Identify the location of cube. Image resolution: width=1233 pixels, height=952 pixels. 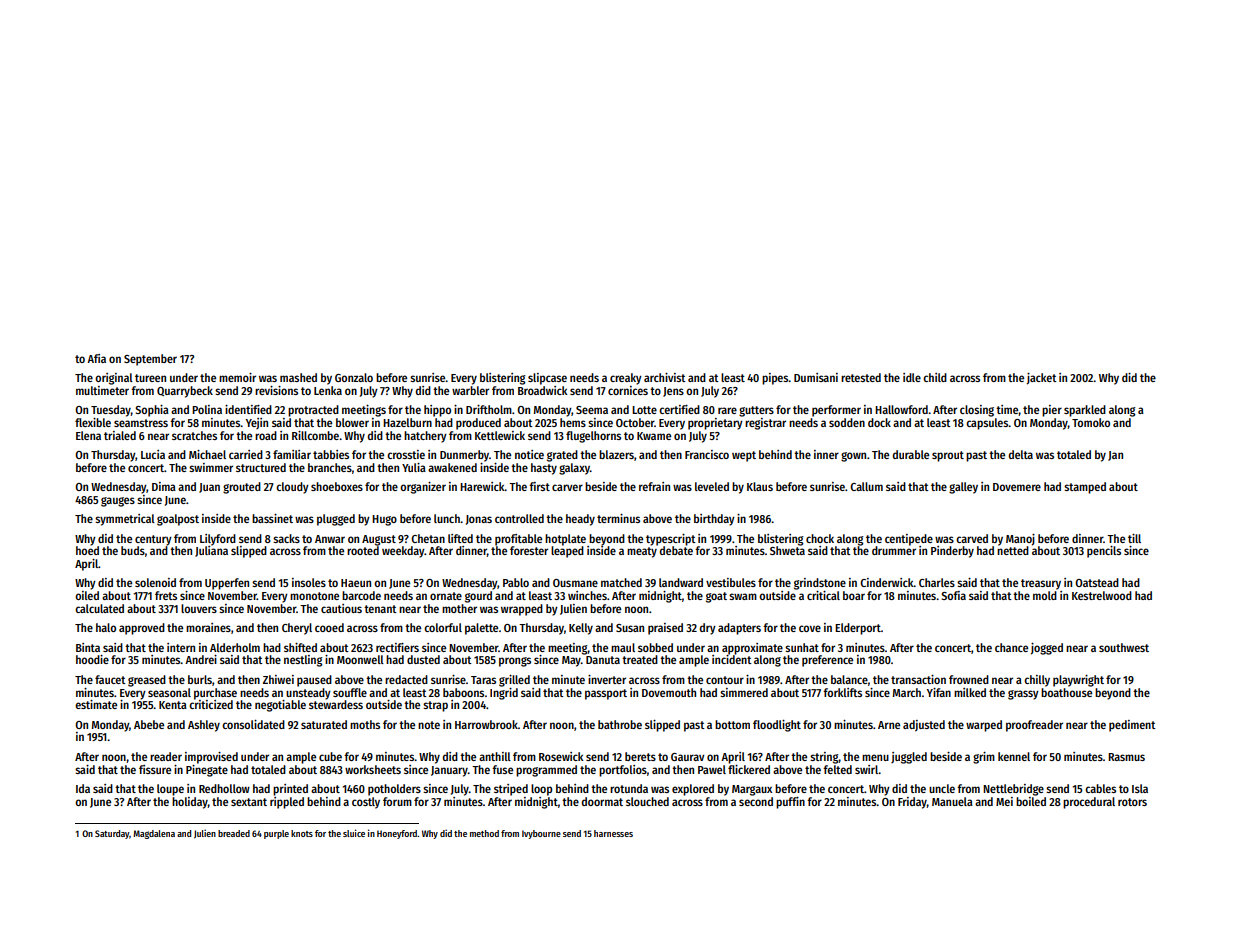
(330, 756).
